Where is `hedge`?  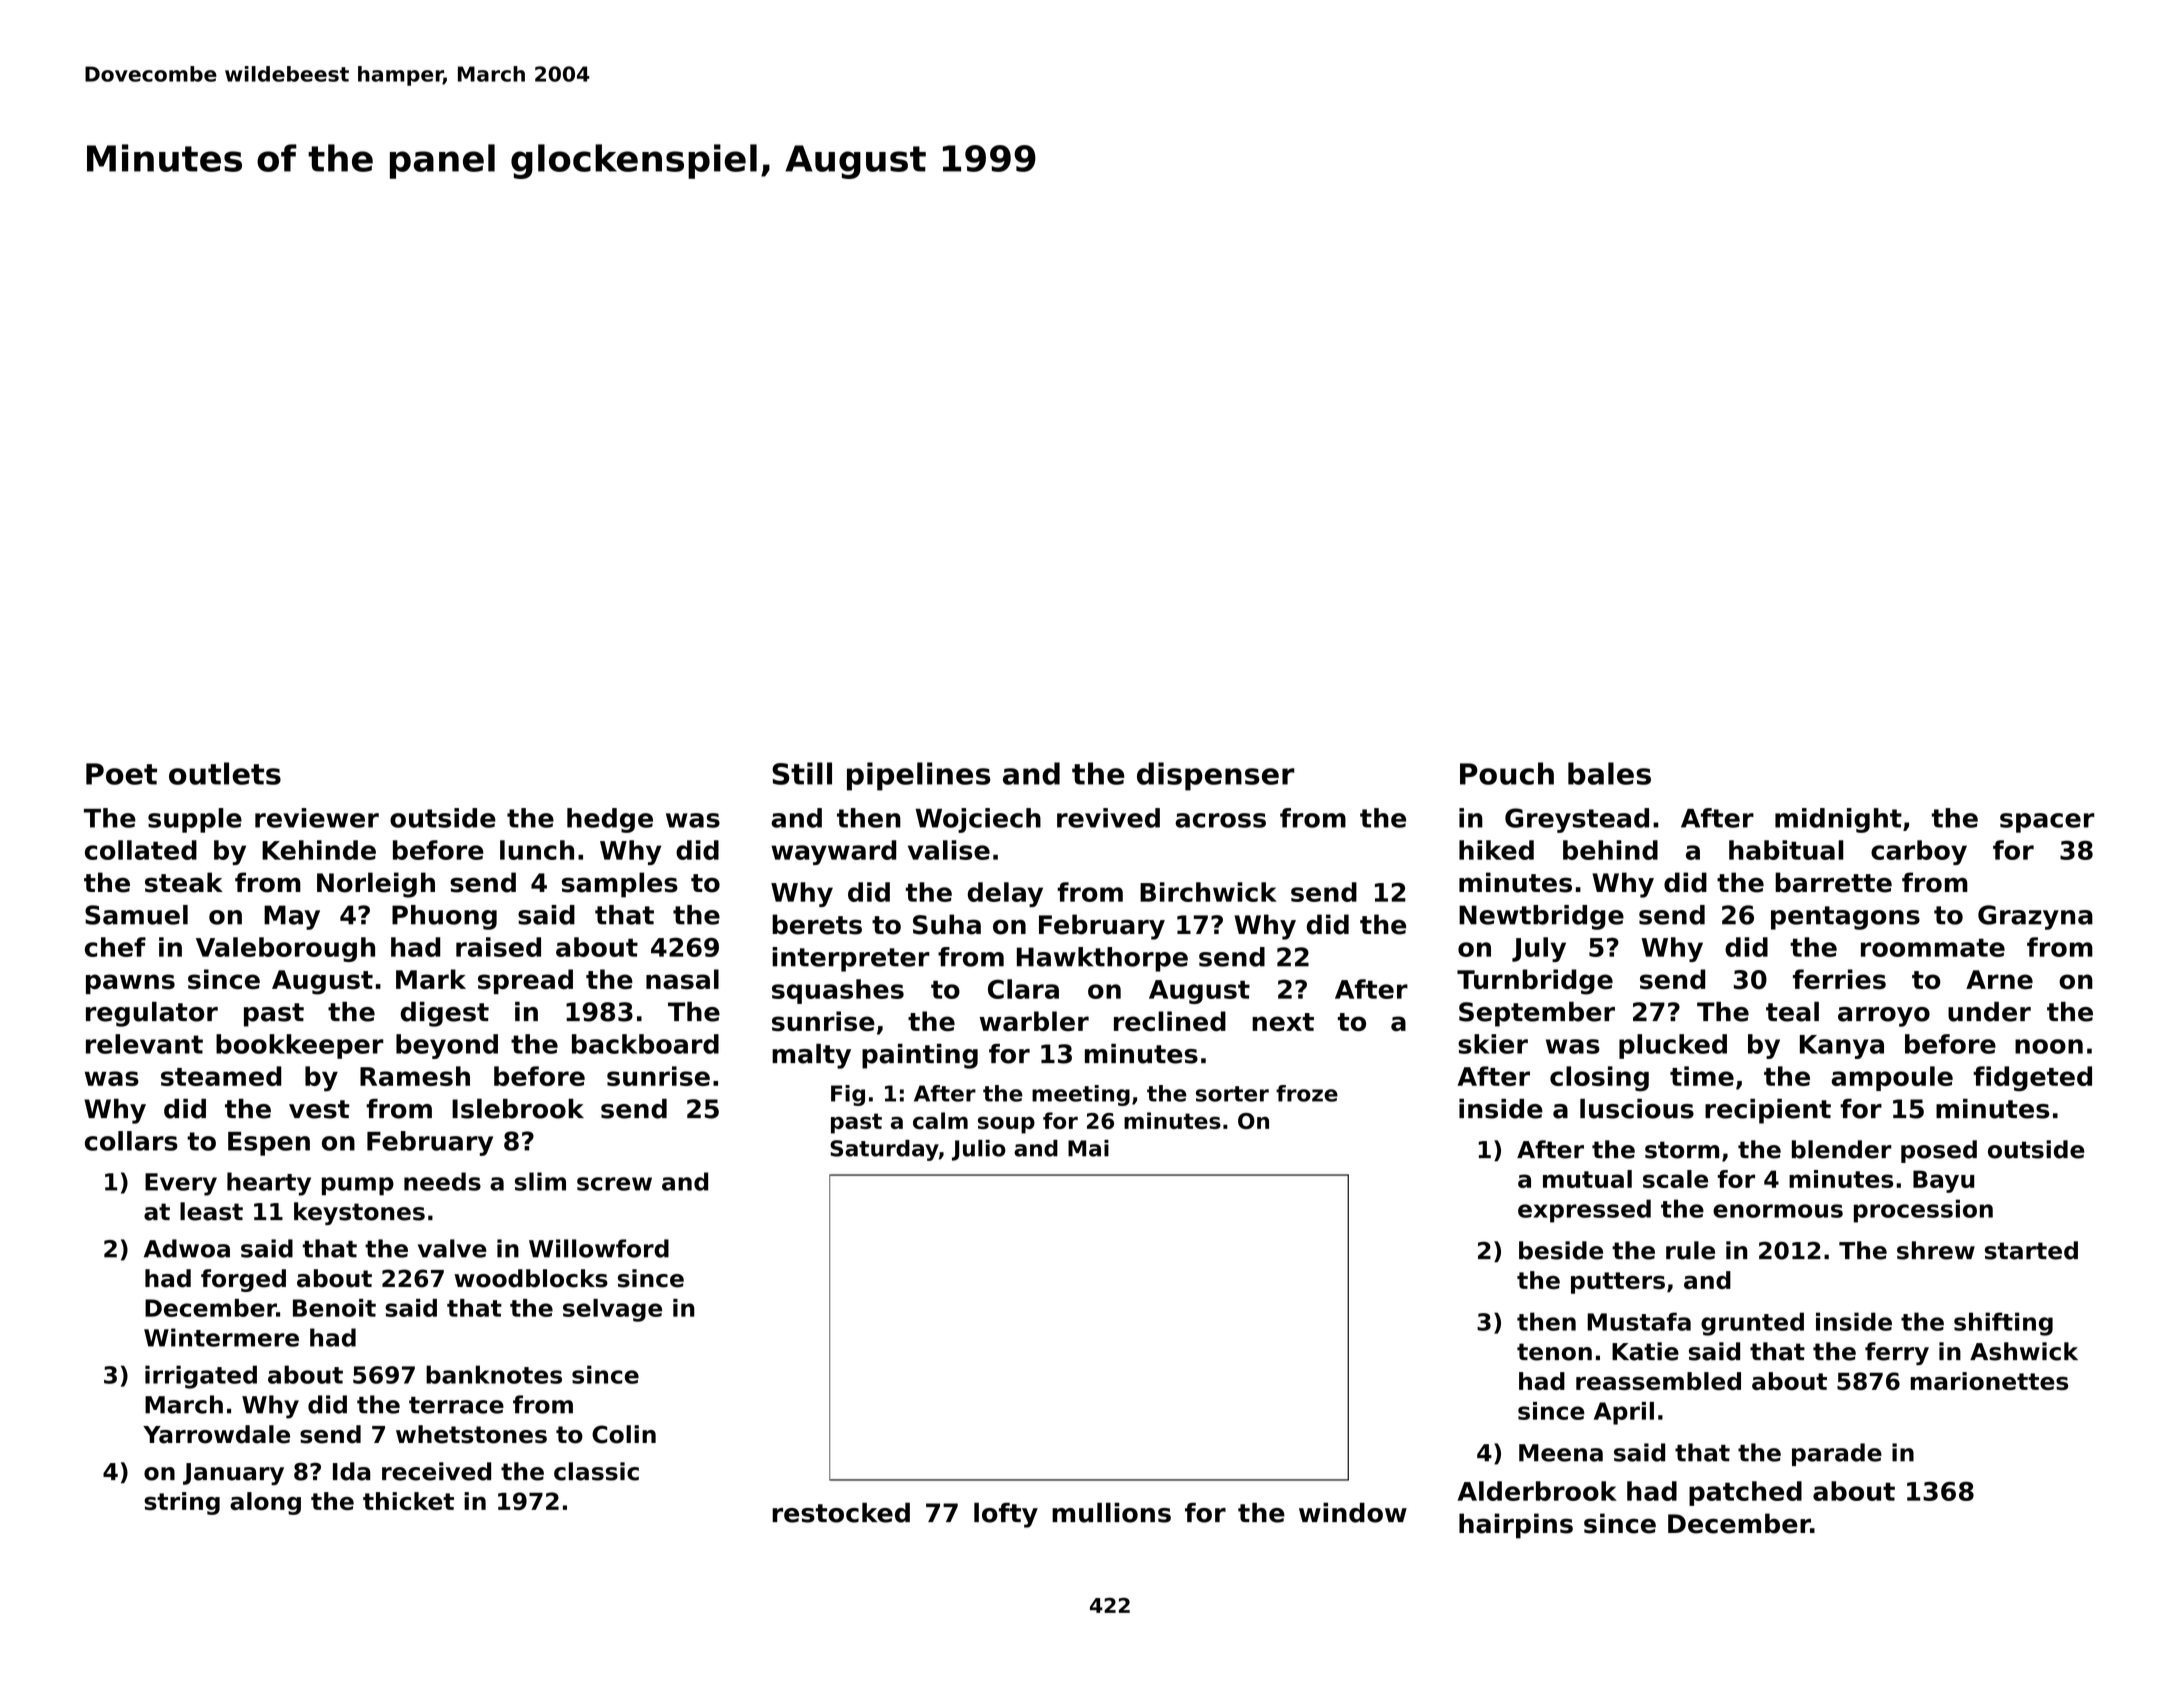
hedge is located at coordinates (610, 820).
